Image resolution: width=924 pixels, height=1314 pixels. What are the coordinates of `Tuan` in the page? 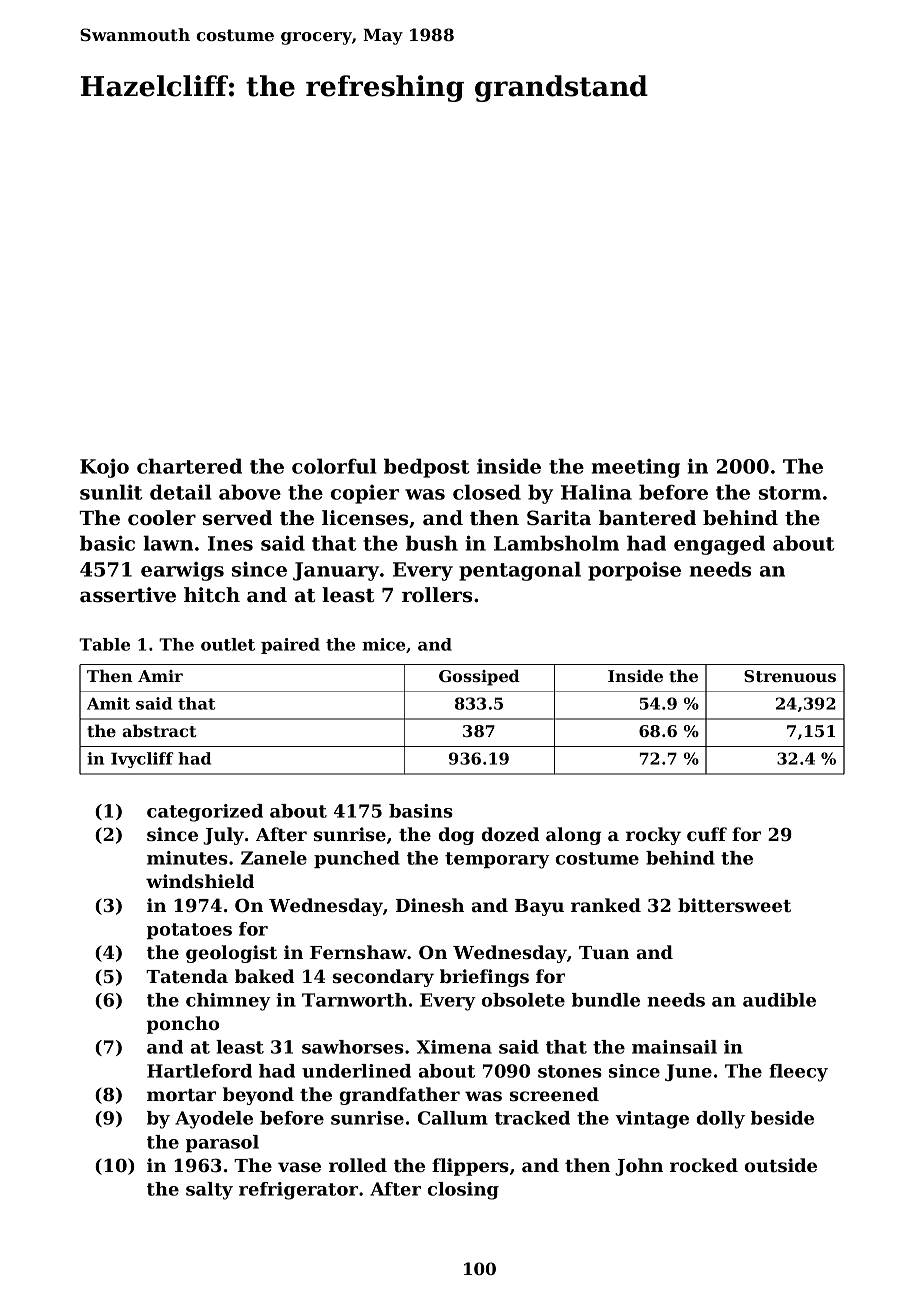 It's located at (604, 952).
